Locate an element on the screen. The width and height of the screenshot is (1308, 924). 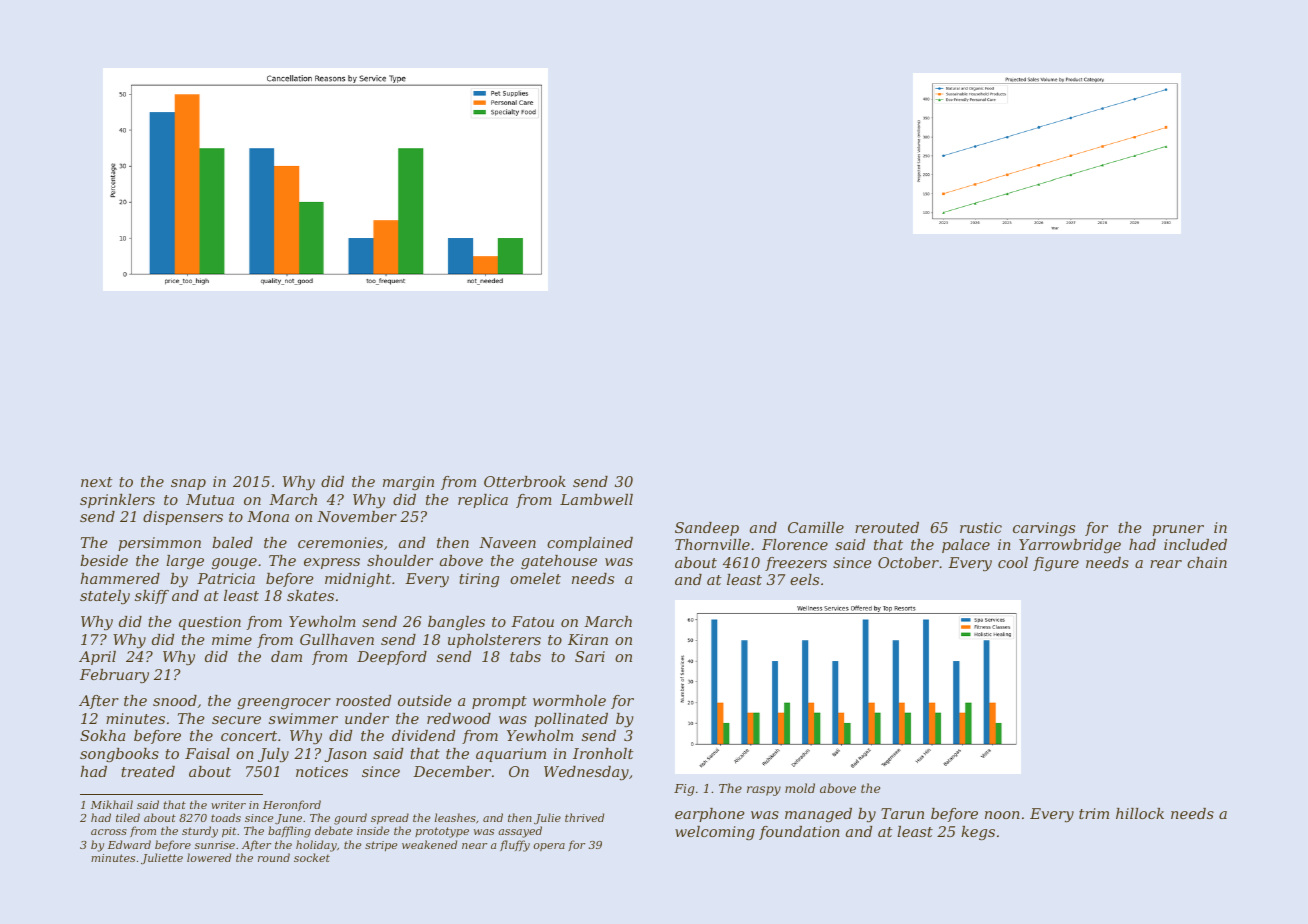
rustic is located at coordinates (981, 527).
